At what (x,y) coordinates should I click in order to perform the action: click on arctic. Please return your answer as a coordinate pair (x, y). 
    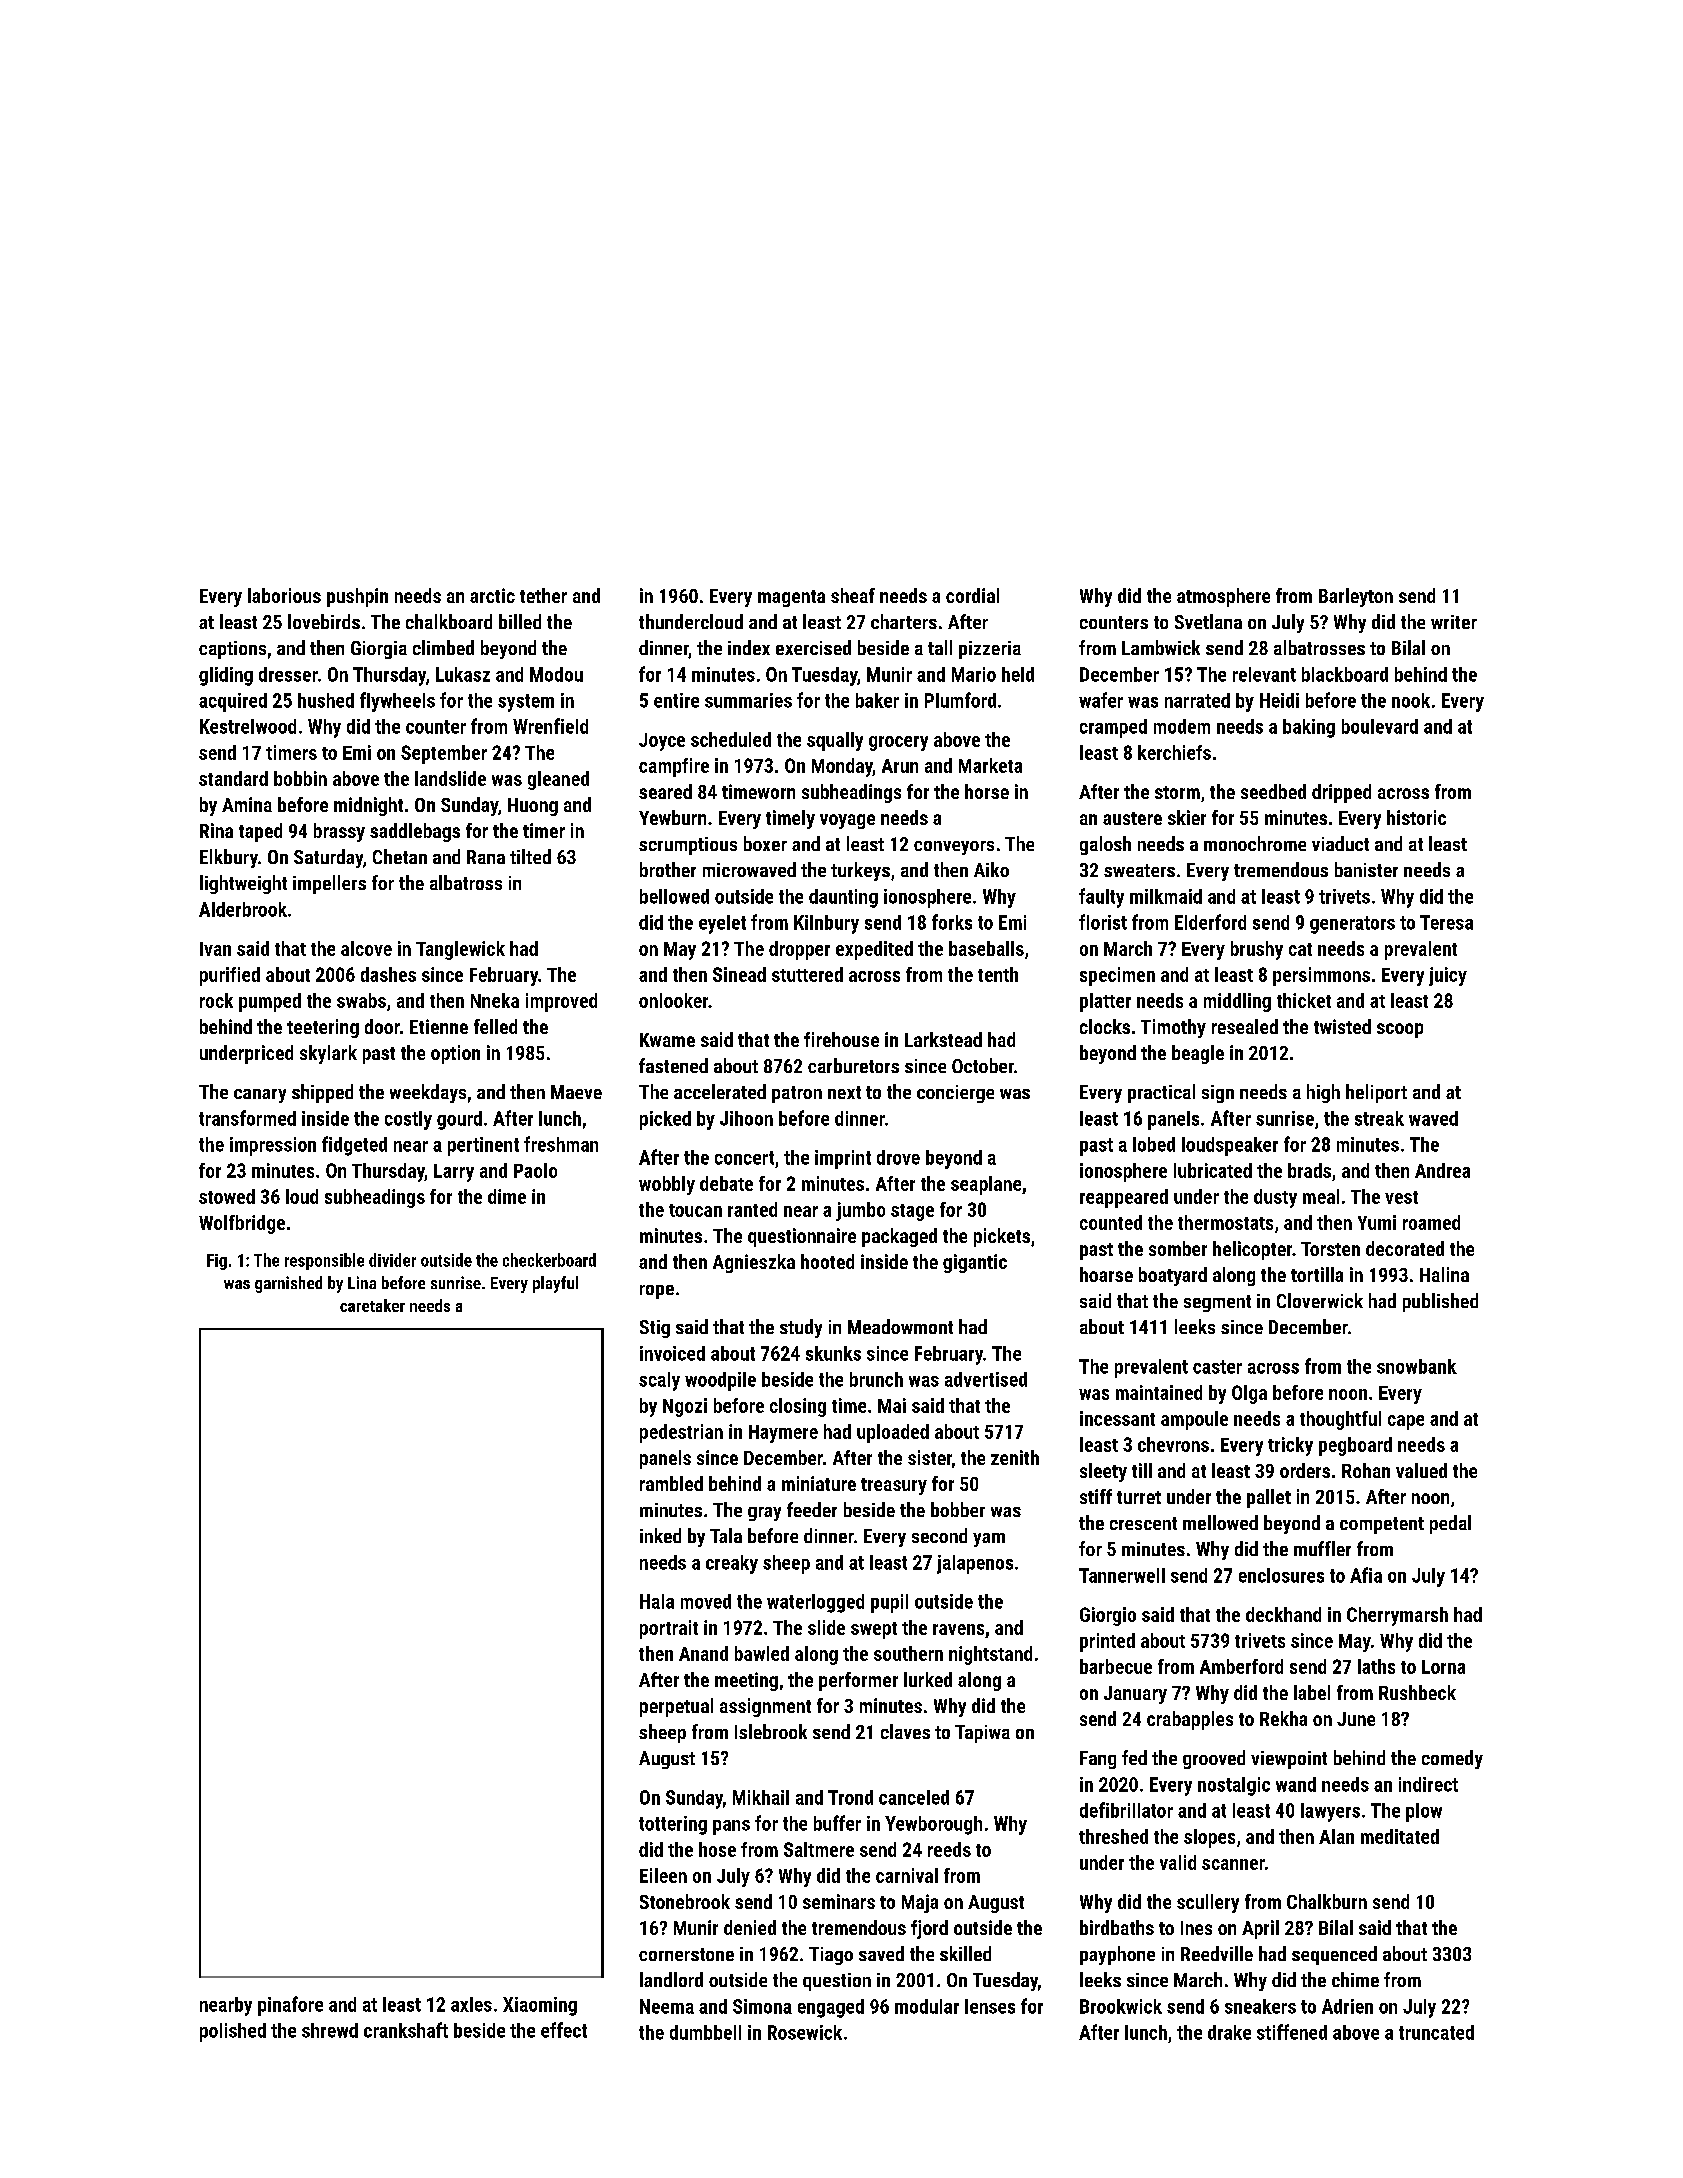
    Looking at the image, I should click on (492, 595).
